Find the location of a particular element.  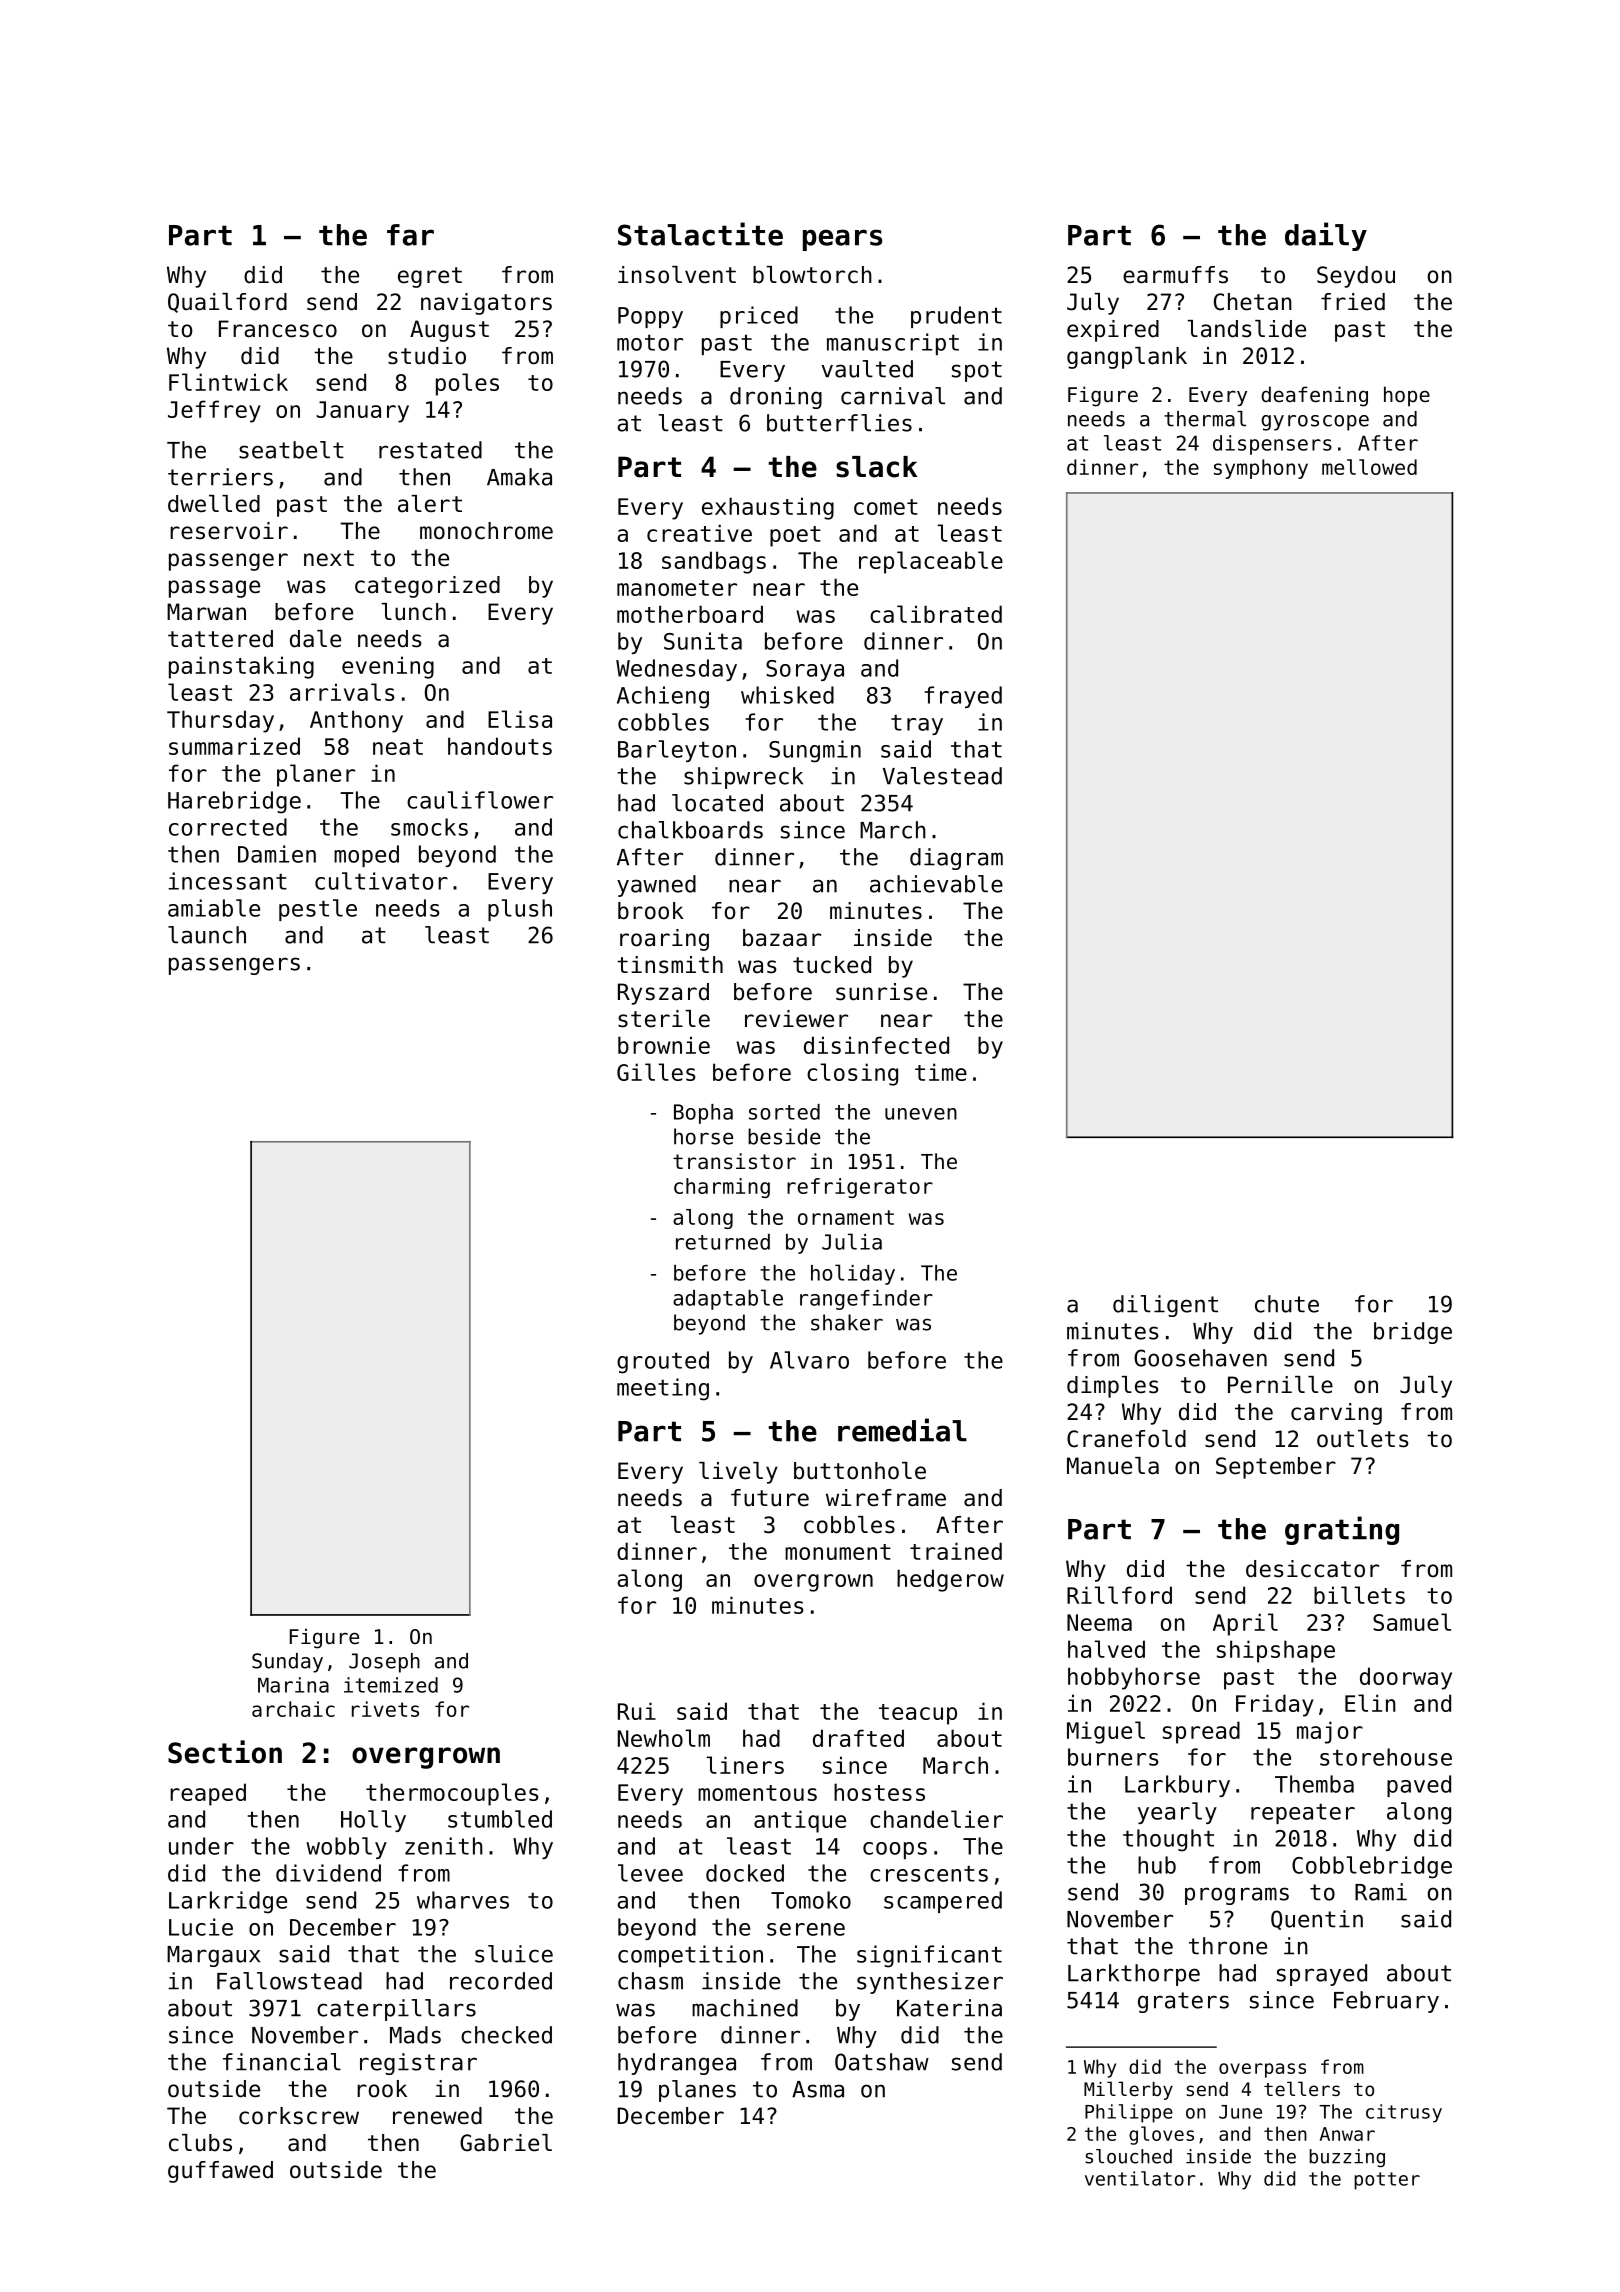

wharves is located at coordinates (463, 1900).
